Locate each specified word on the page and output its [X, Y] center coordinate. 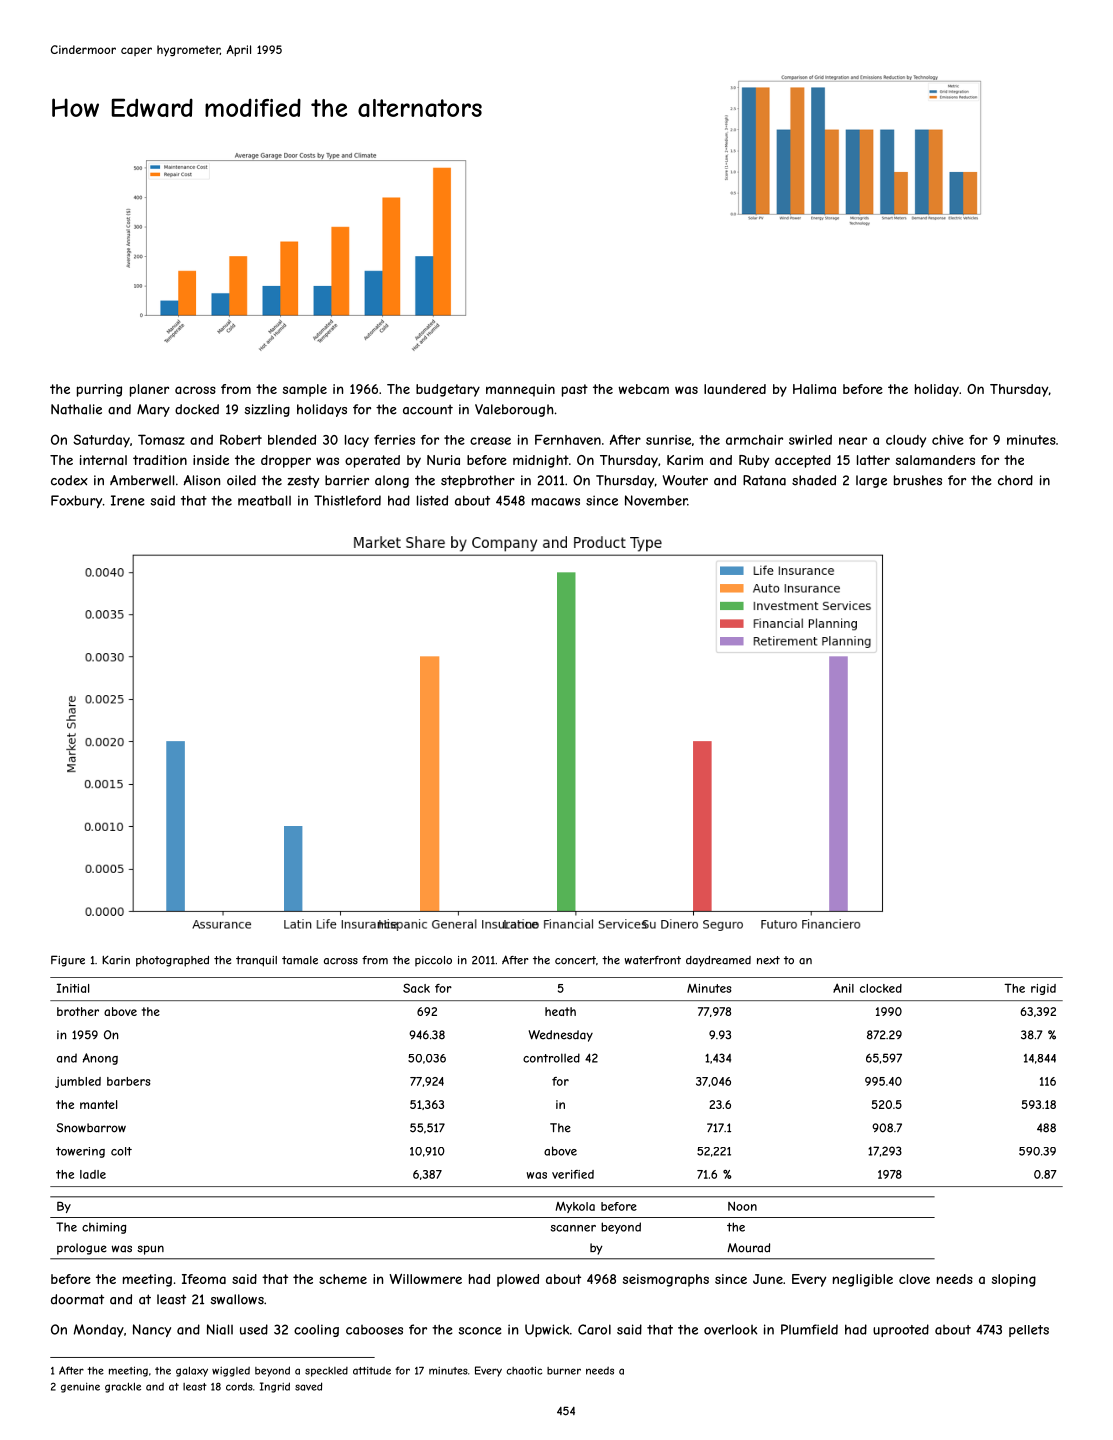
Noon [742, 1206]
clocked [881, 988]
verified [573, 1174]
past [575, 390]
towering [80, 1152]
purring [99, 390]
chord [1015, 480]
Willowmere [425, 1279]
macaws [556, 502]
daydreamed [718, 961]
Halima [814, 389]
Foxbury [76, 501]
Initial [73, 988]
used [254, 1329]
